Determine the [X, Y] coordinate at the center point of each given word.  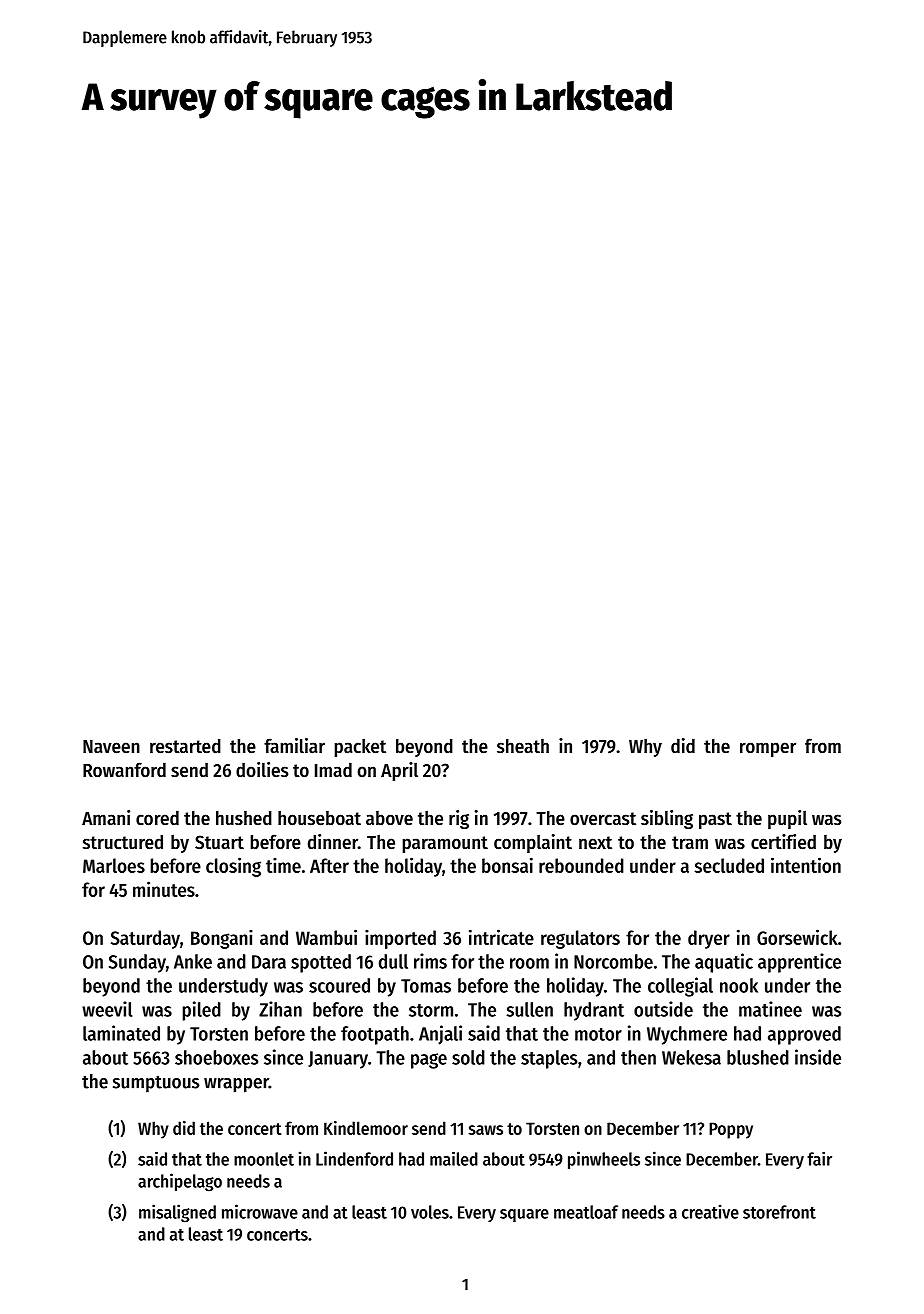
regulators [580, 939]
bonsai [507, 865]
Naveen [111, 747]
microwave [260, 1211]
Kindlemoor [366, 1128]
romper [768, 749]
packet [360, 748]
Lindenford [354, 1158]
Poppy [731, 1130]
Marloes [114, 865]
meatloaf [586, 1212]
